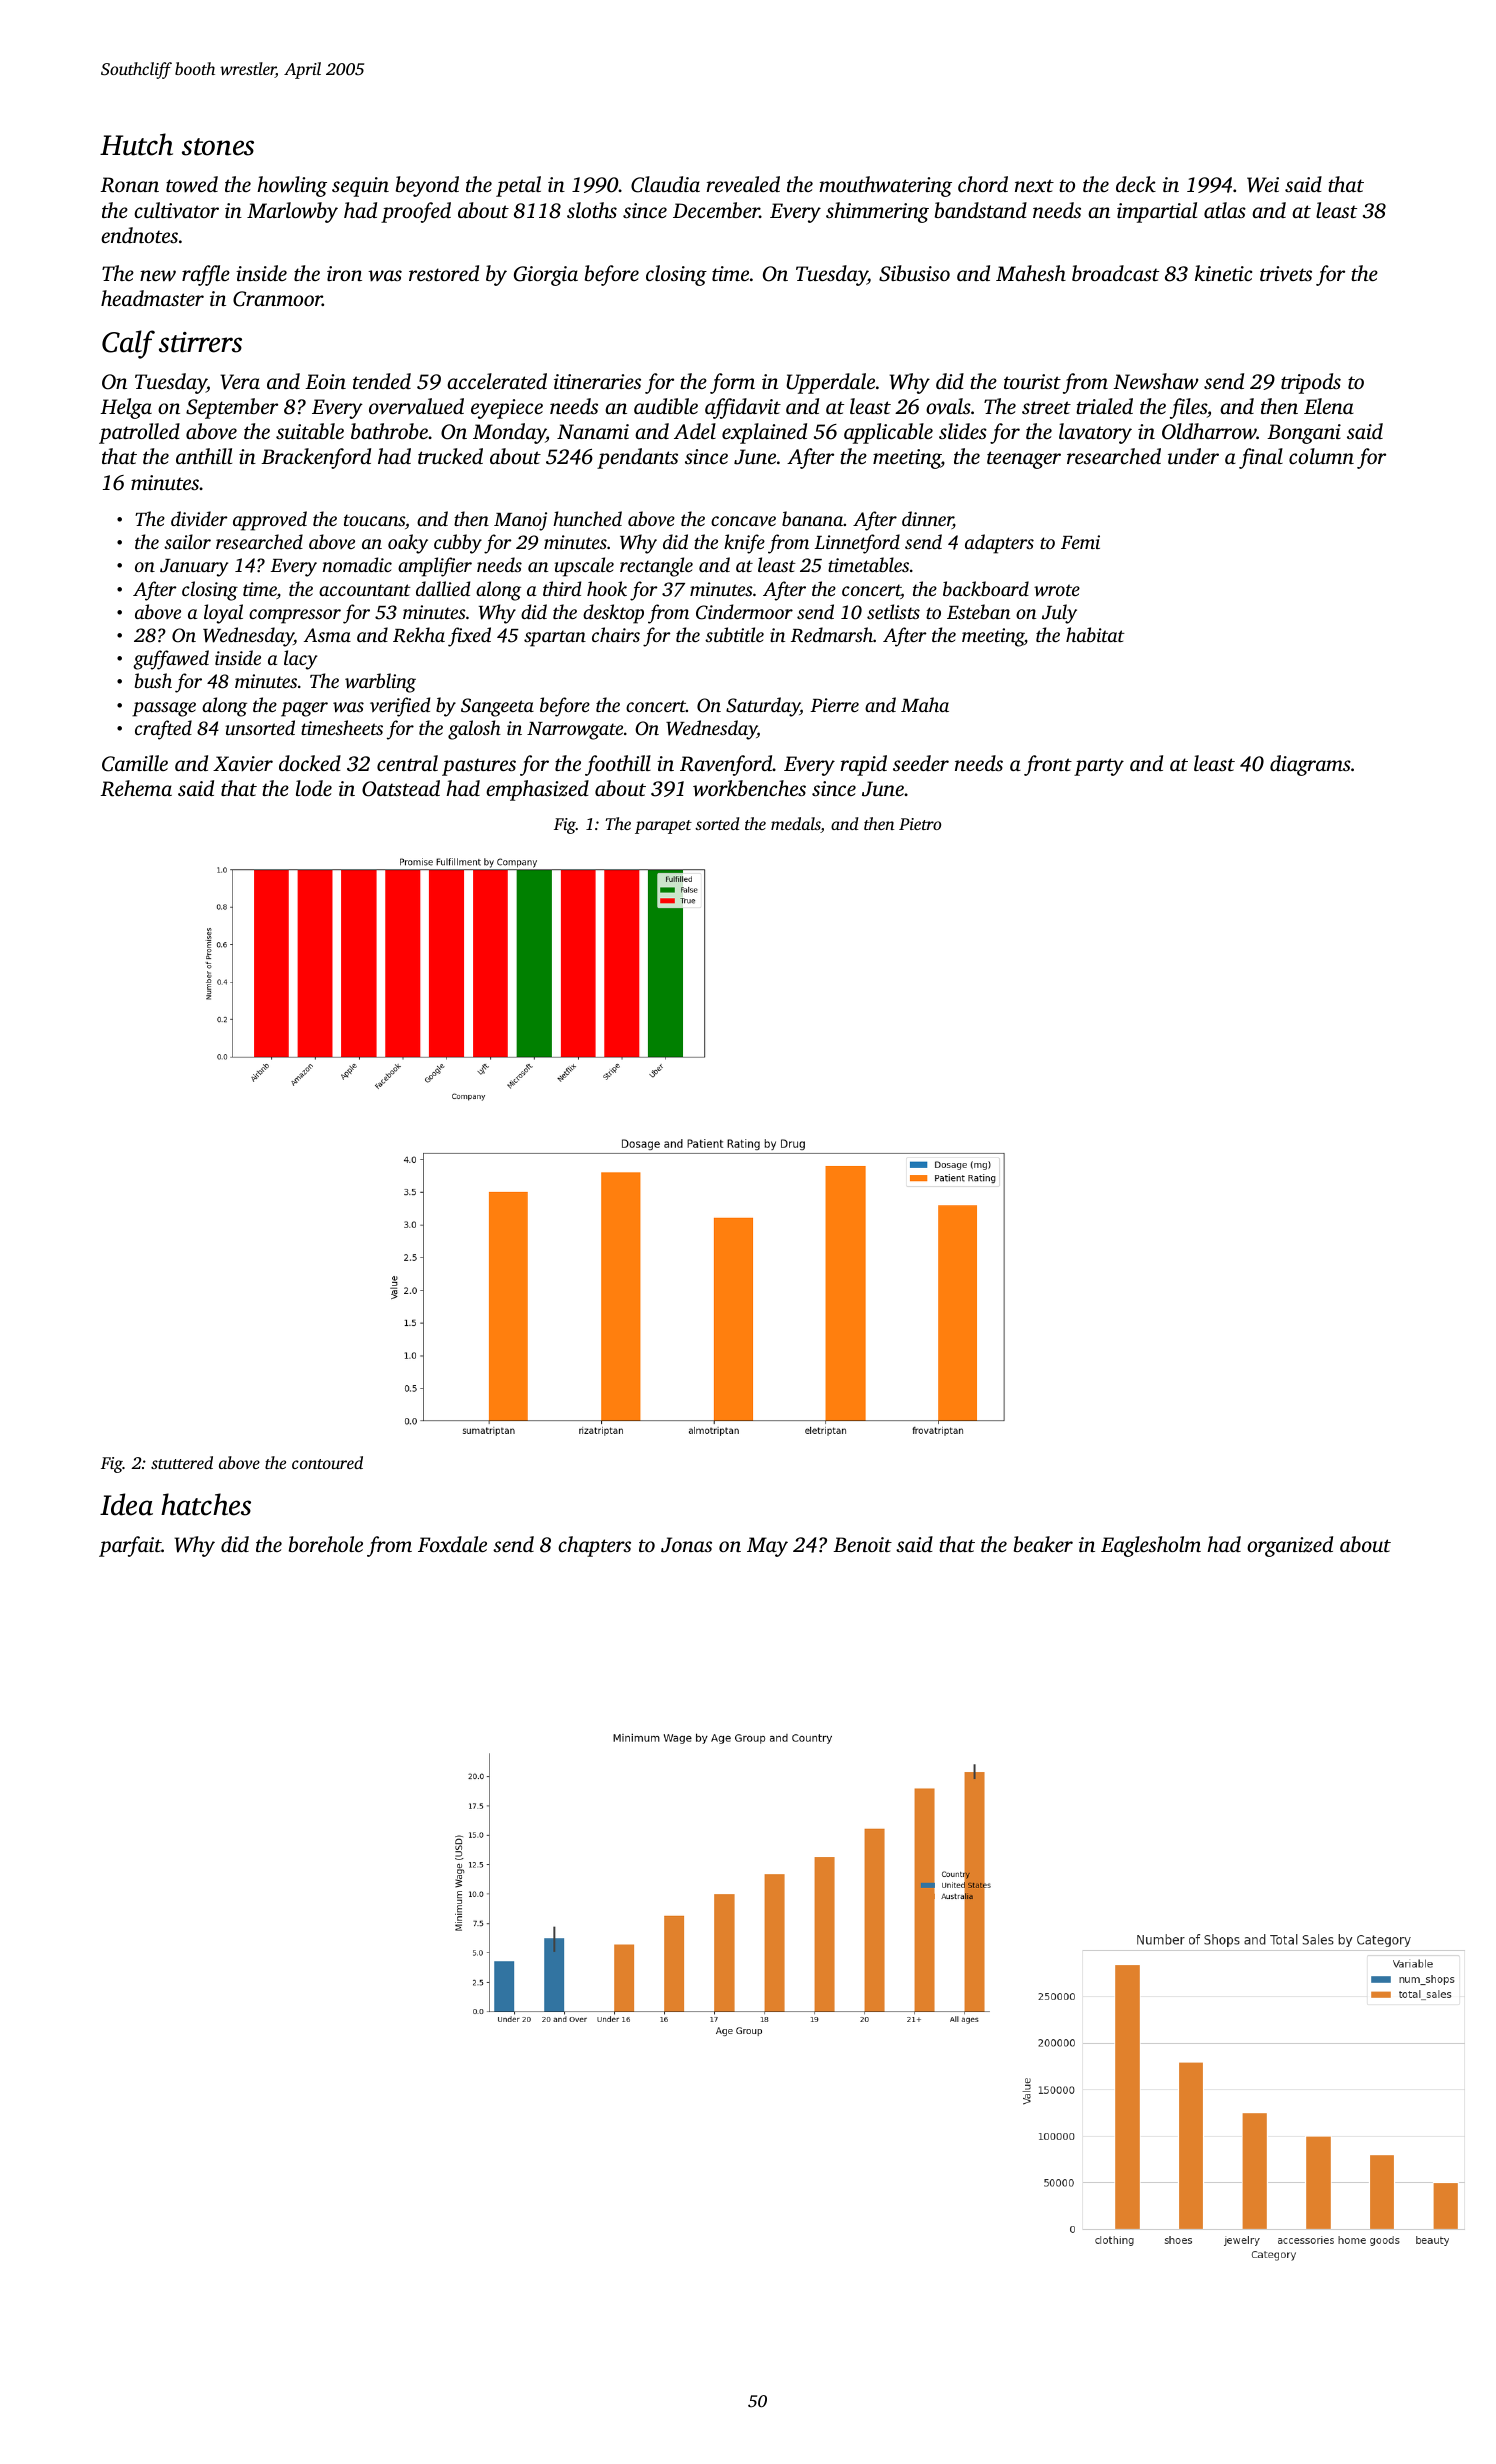 This screenshot has height=2464, width=1496. What do you see at coordinates (665, 184) in the screenshot?
I see `Claudia` at bounding box center [665, 184].
